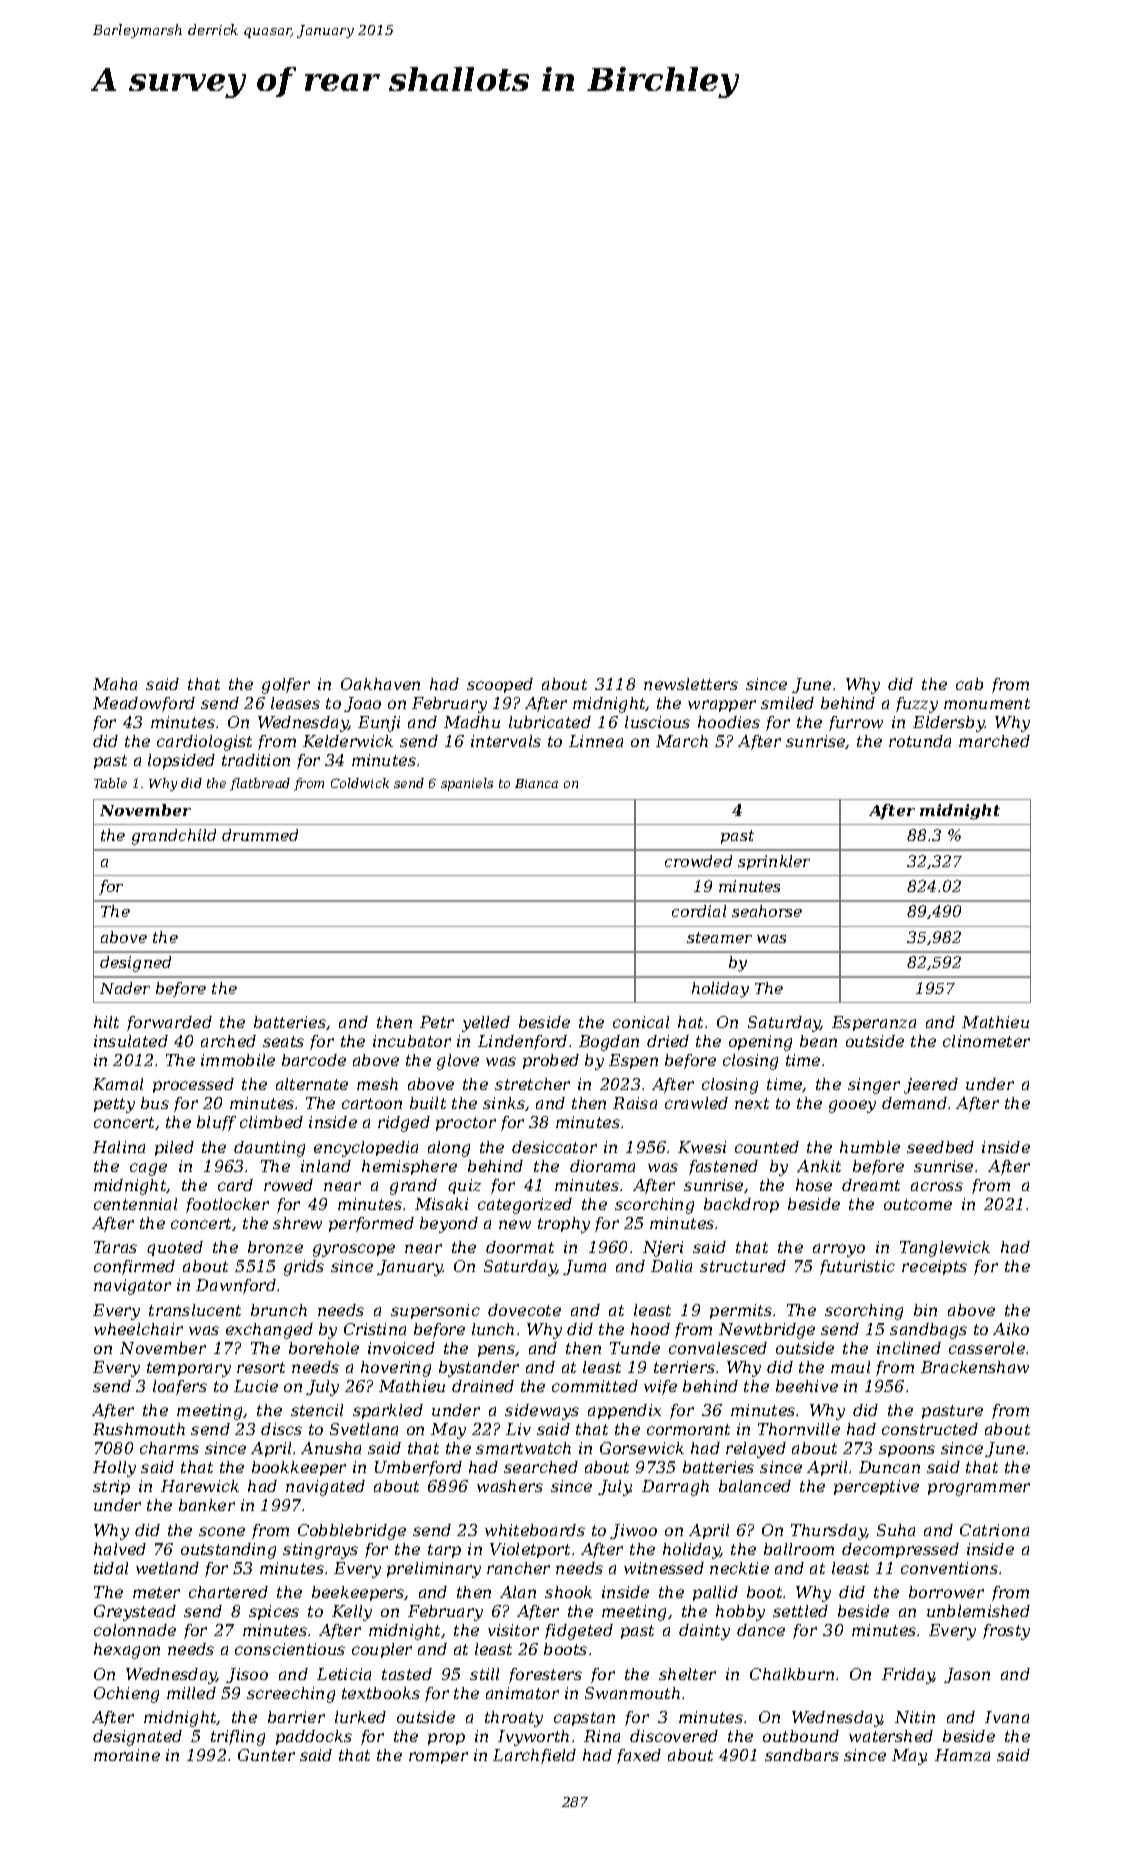 The width and height of the document is (1124, 1851). What do you see at coordinates (181, 761) in the document?
I see `lopsided` at bounding box center [181, 761].
